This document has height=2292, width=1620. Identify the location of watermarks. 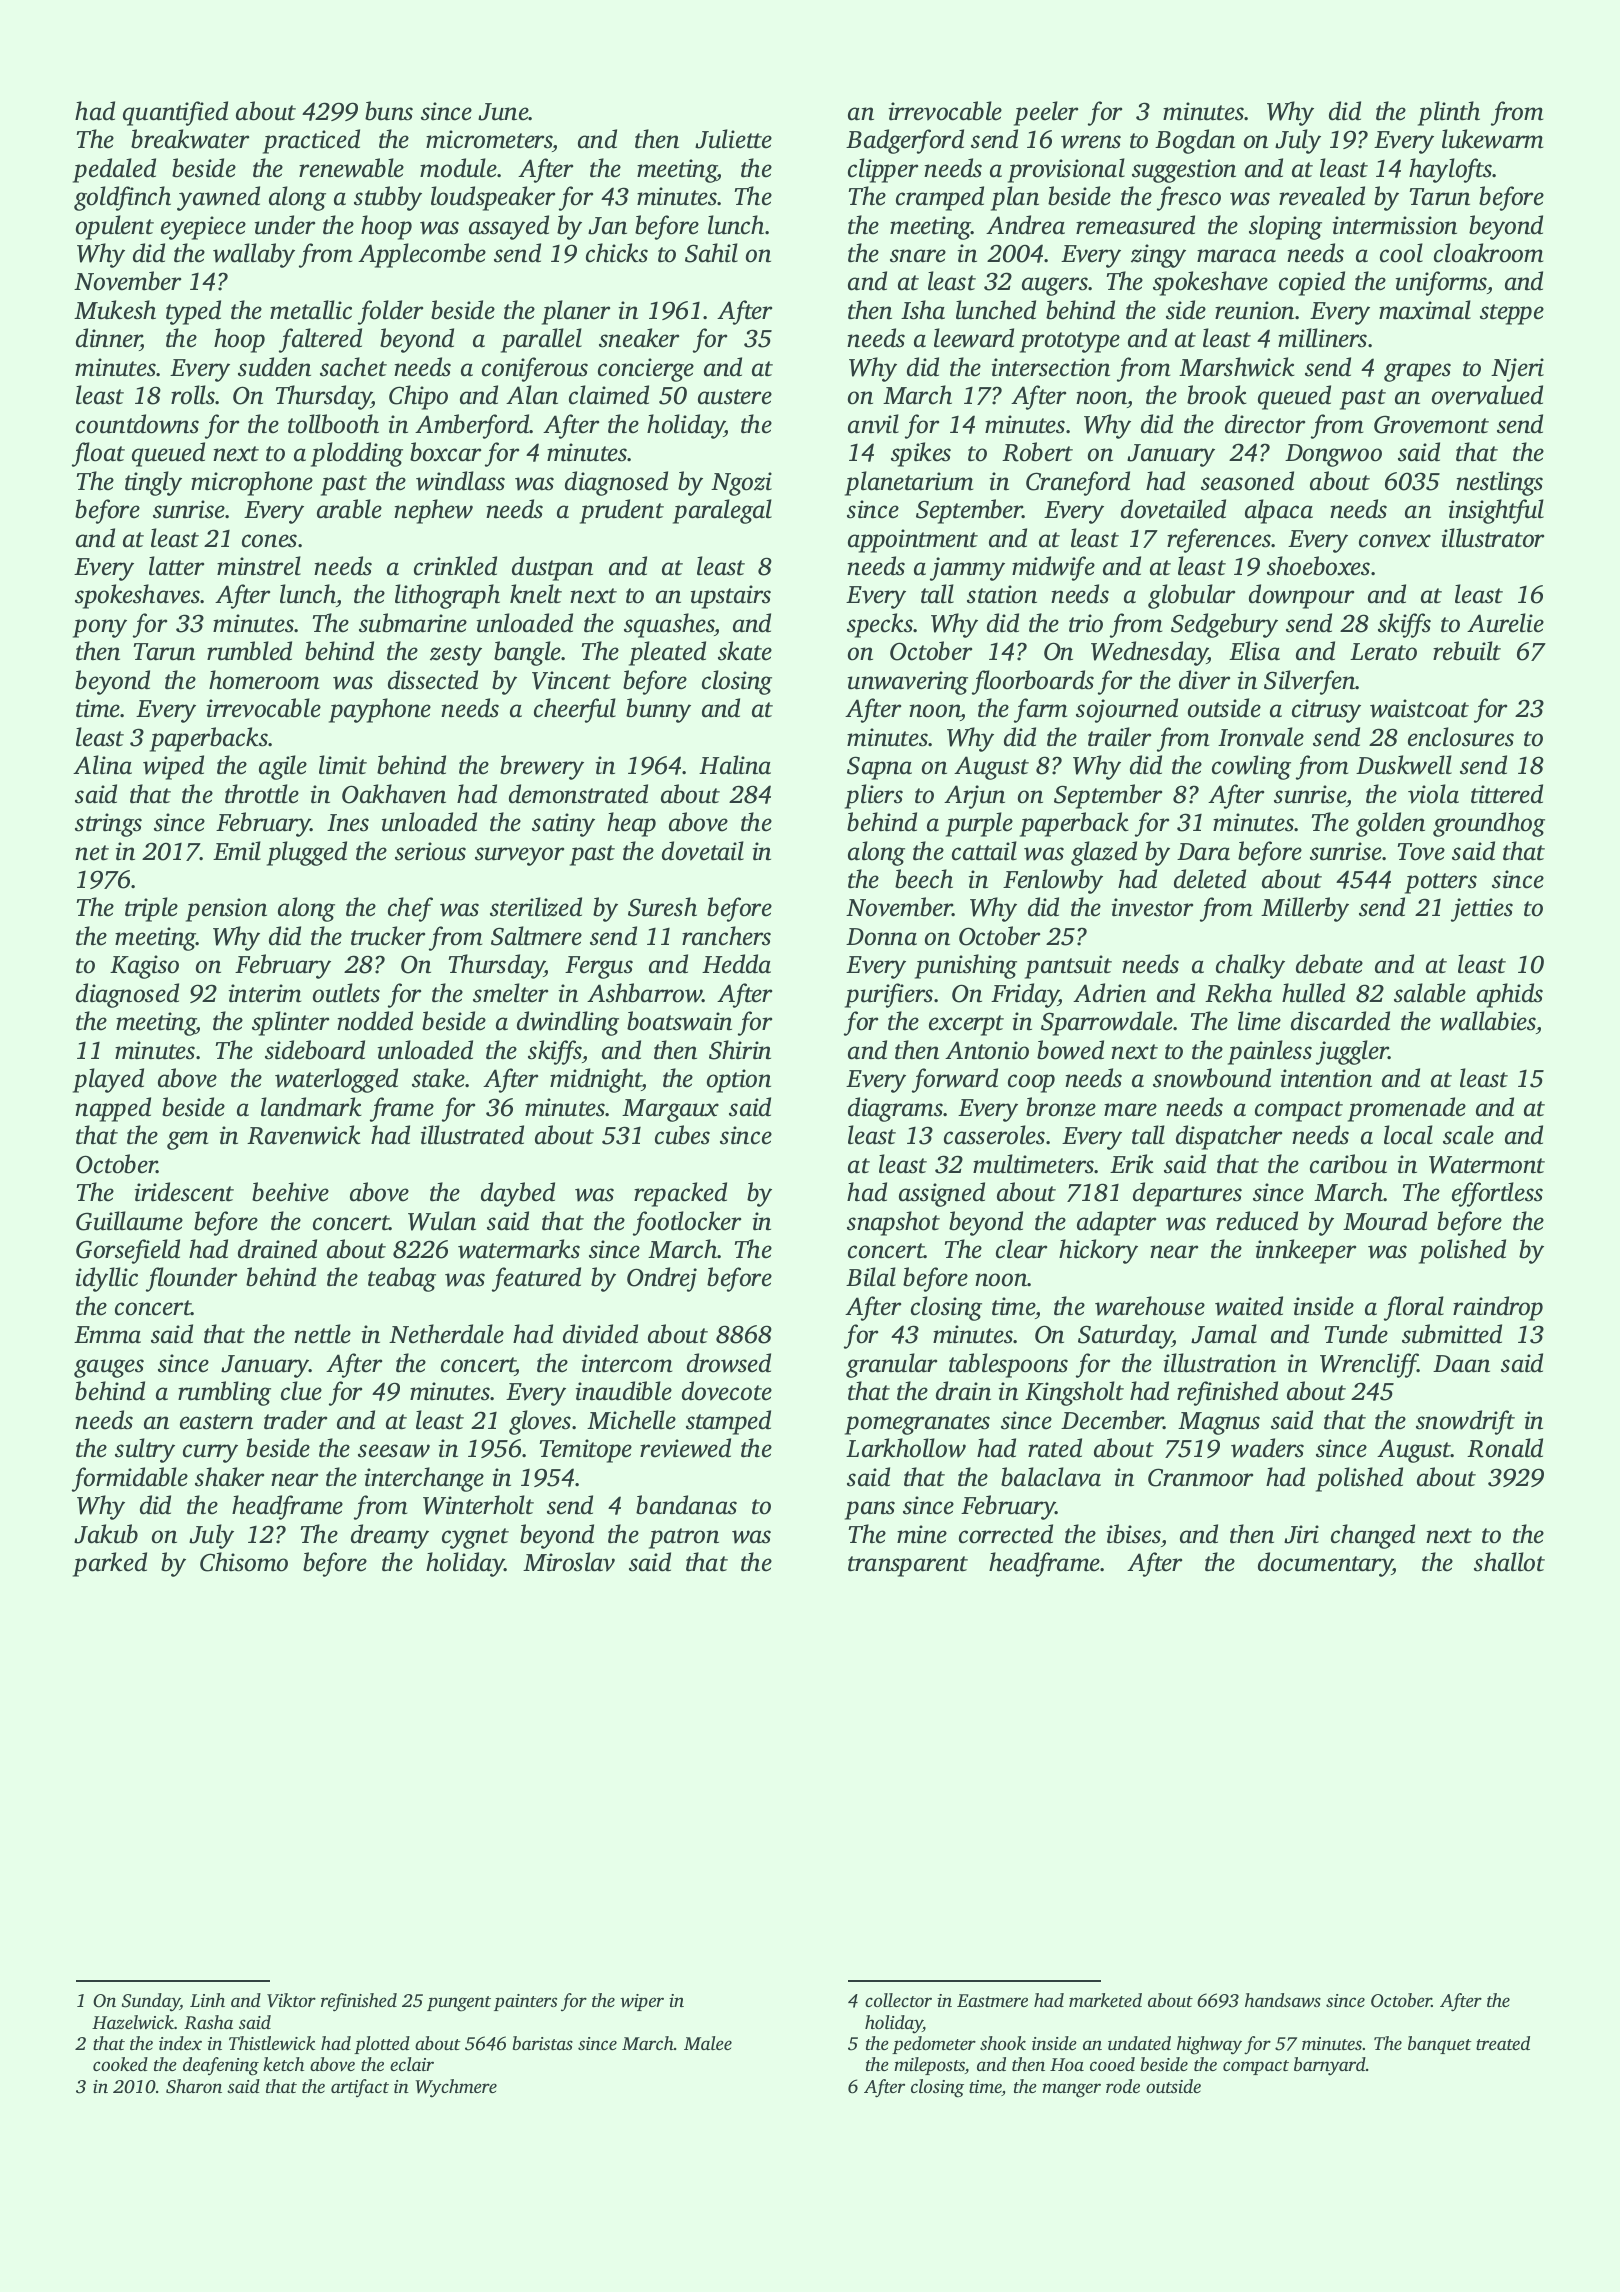
(519, 1249).
